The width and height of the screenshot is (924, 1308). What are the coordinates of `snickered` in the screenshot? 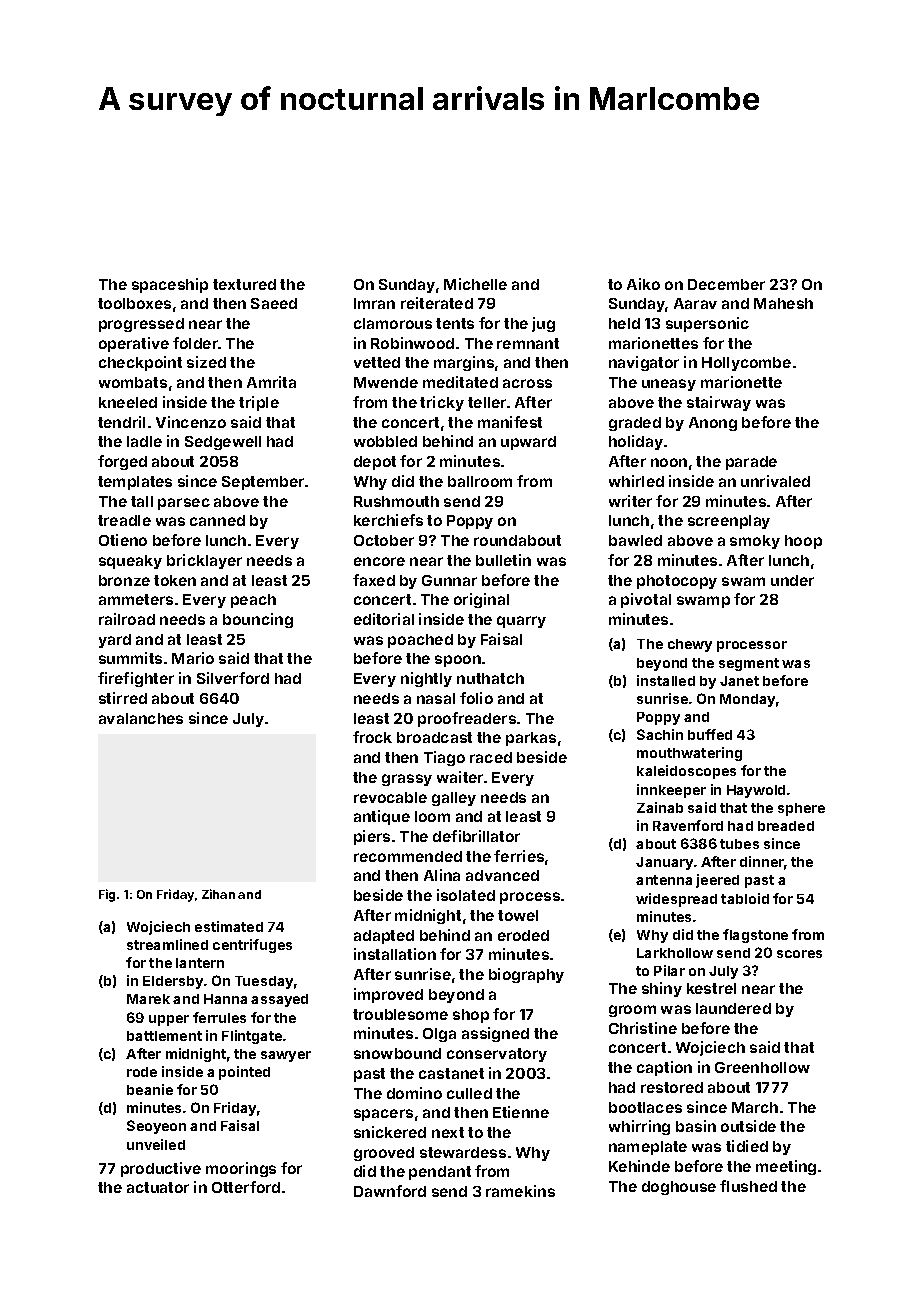 It's located at (390, 1132).
